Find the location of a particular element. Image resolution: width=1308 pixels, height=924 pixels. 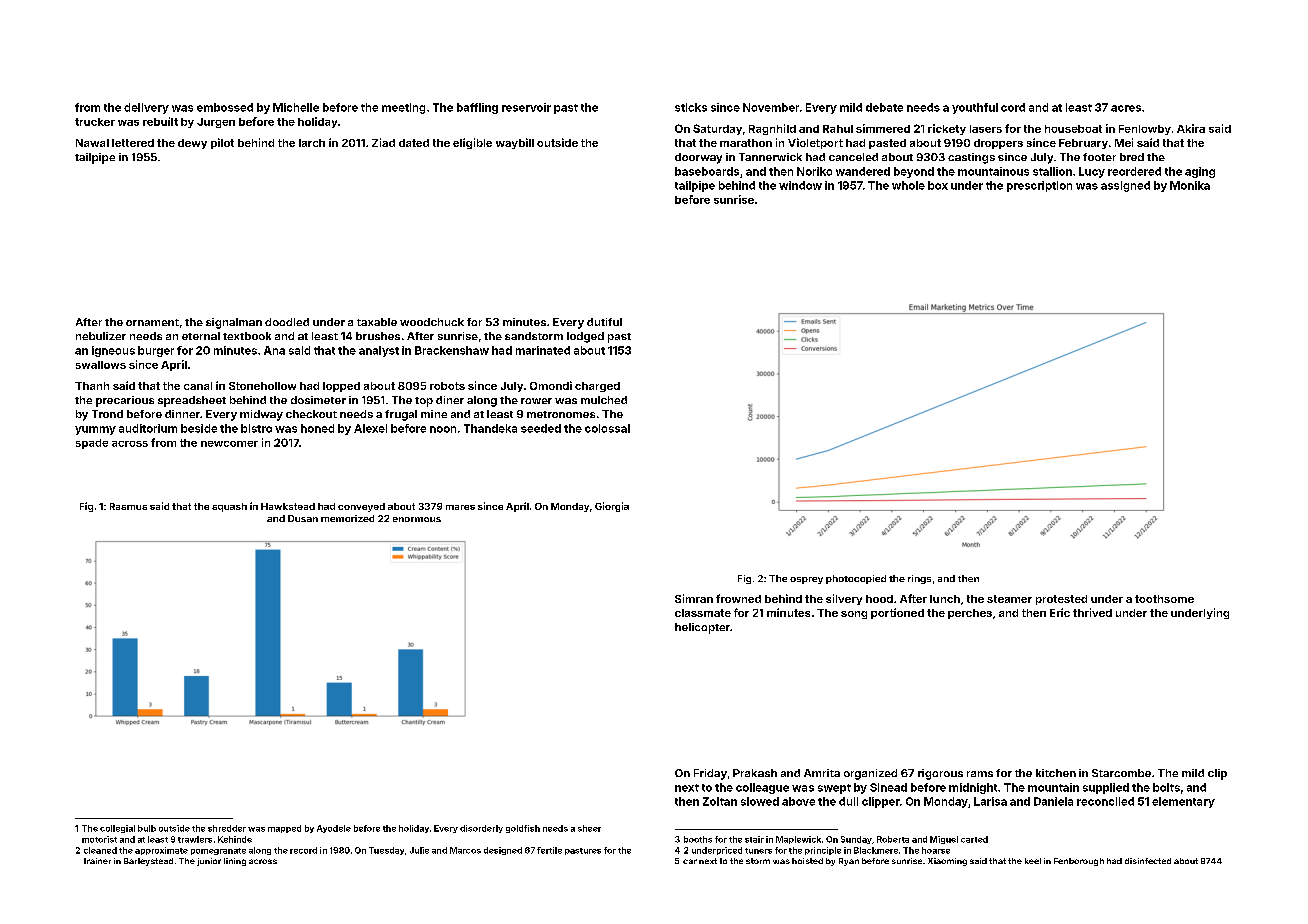

disorderly is located at coordinates (481, 829).
